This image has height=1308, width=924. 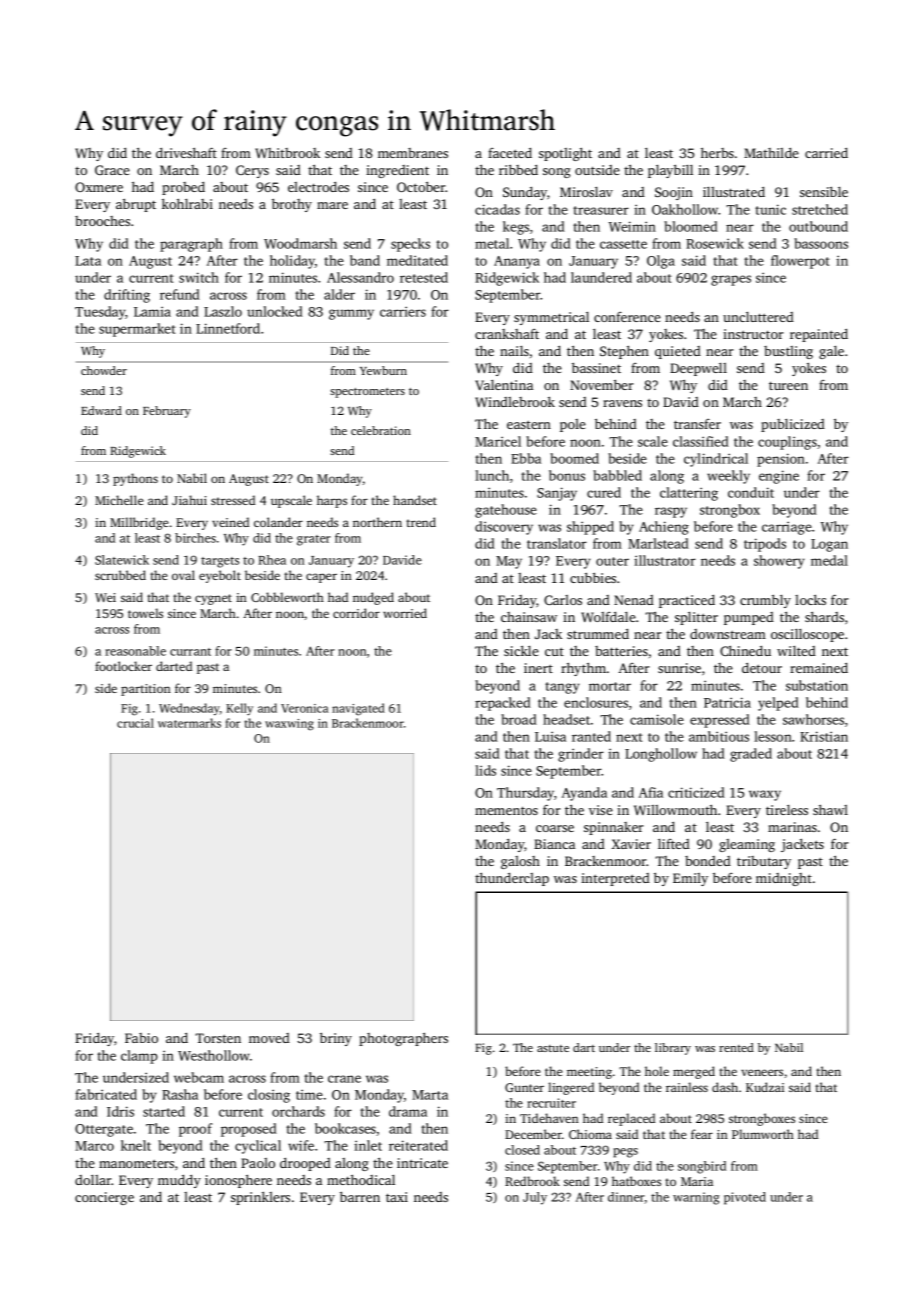 What do you see at coordinates (831, 352) in the image?
I see `gale` at bounding box center [831, 352].
